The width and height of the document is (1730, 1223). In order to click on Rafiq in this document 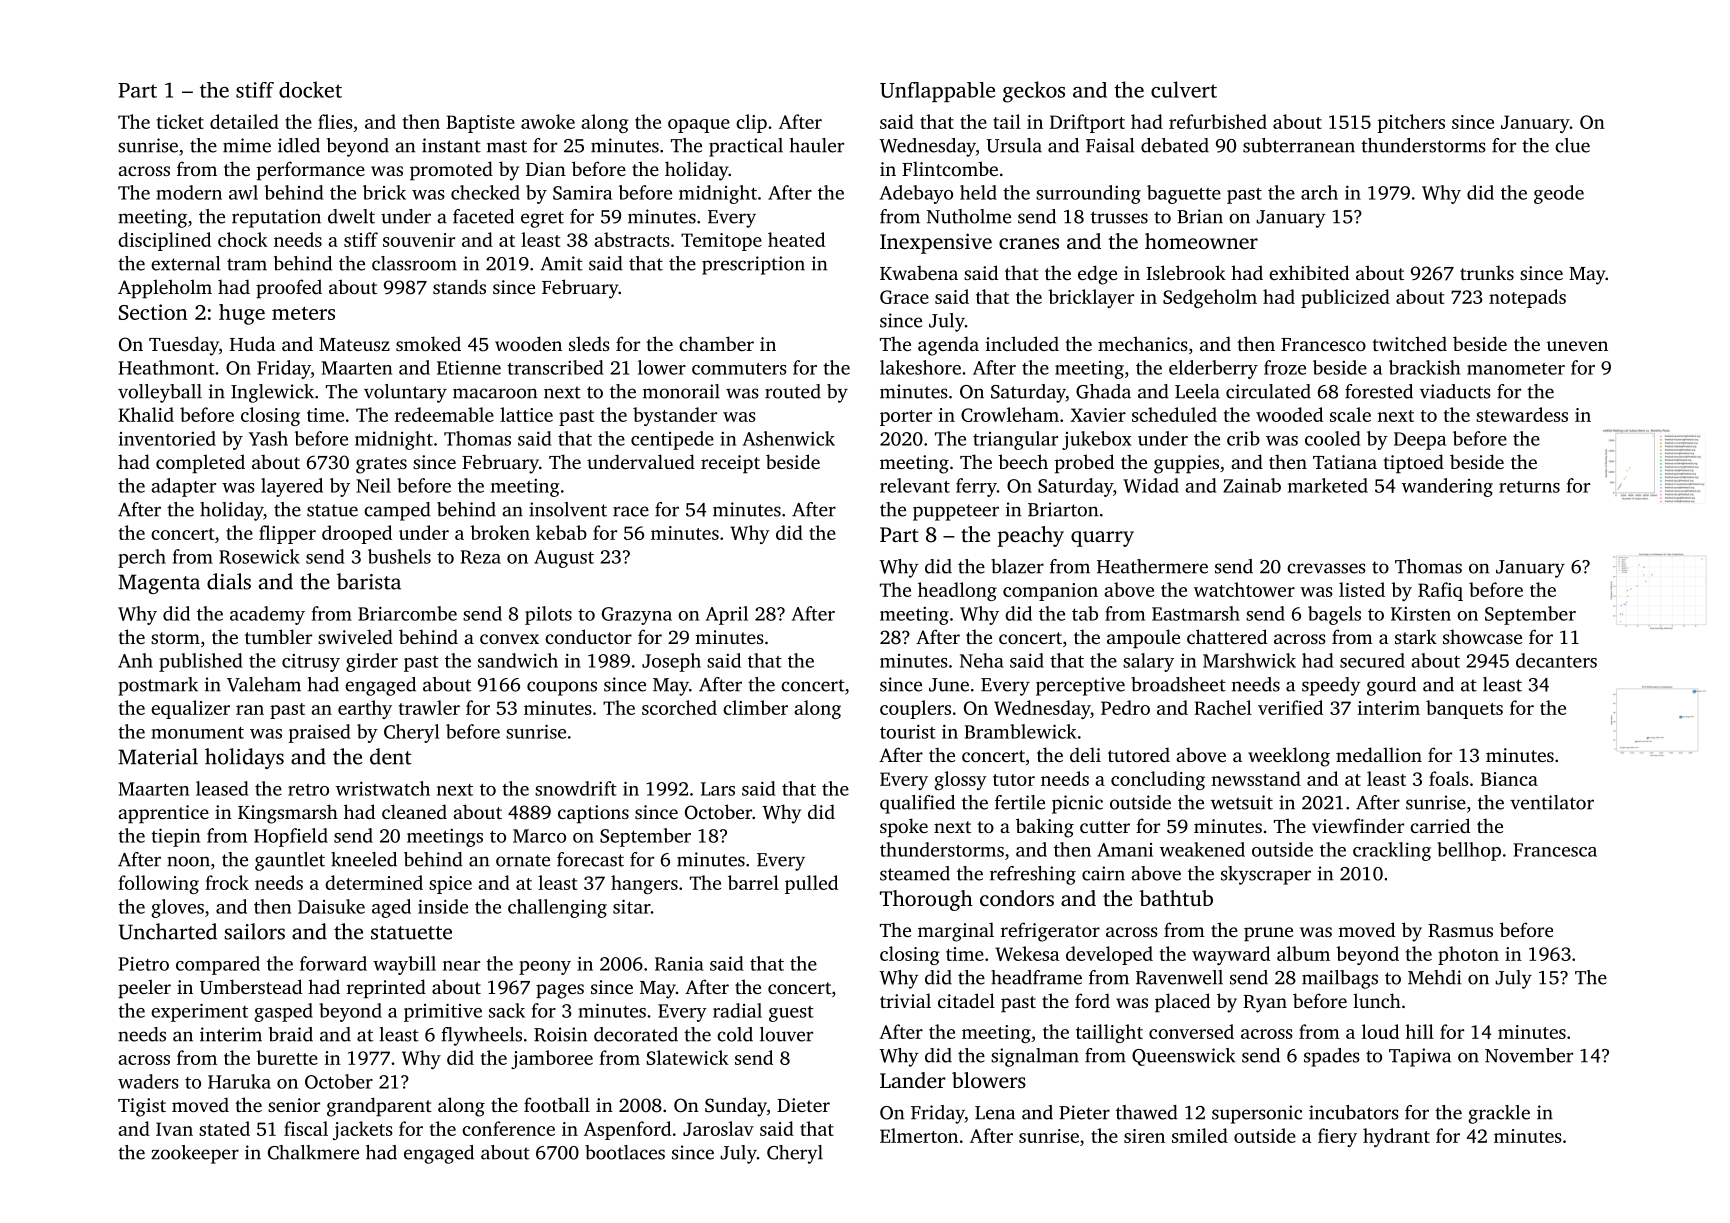, I will do `click(1440, 591)`.
